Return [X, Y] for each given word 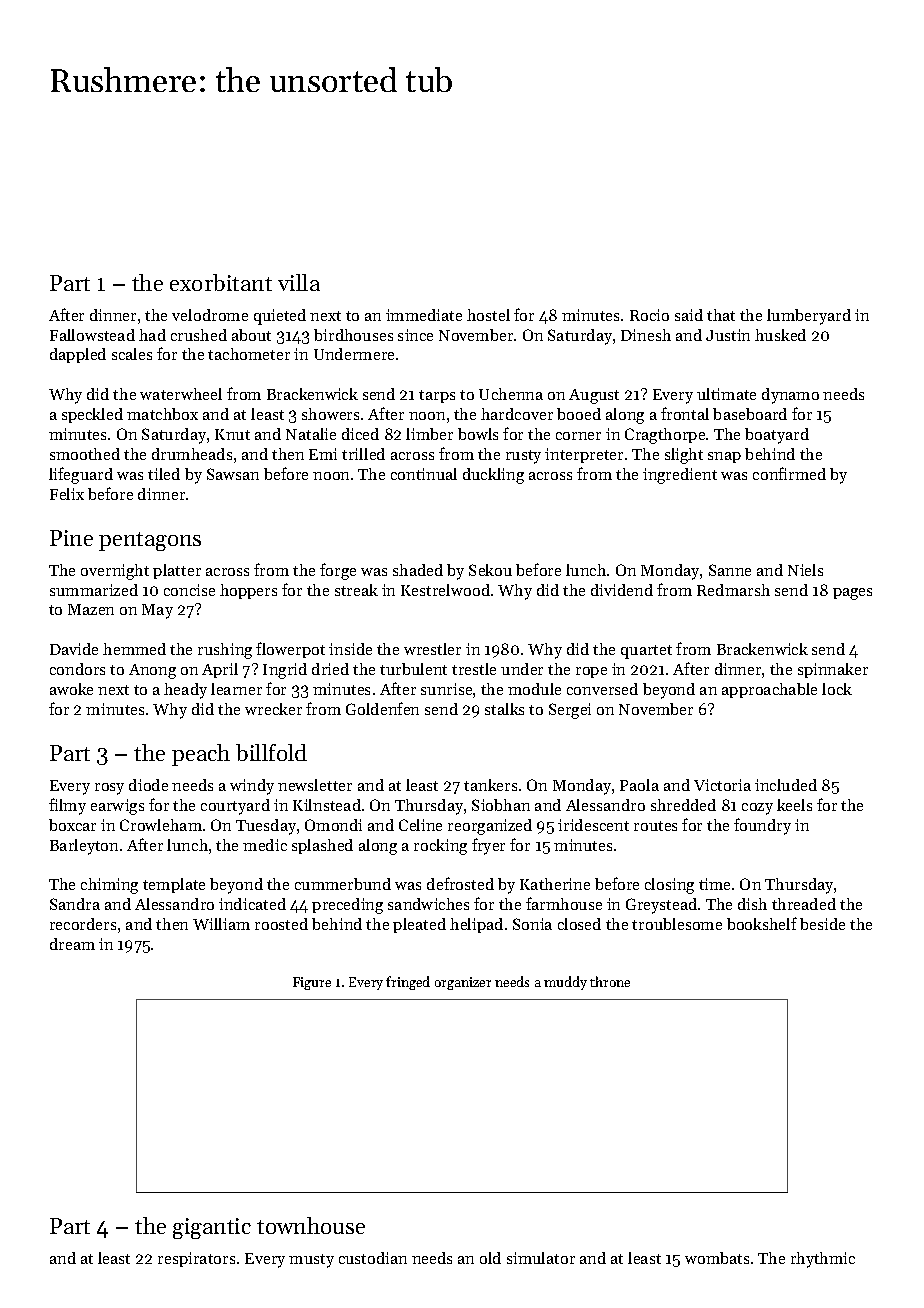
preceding [347, 906]
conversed [602, 689]
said [689, 315]
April [220, 670]
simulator [541, 1258]
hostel [488, 315]
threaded [804, 904]
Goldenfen [382, 708]
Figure [312, 983]
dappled [78, 355]
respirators [196, 1259]
